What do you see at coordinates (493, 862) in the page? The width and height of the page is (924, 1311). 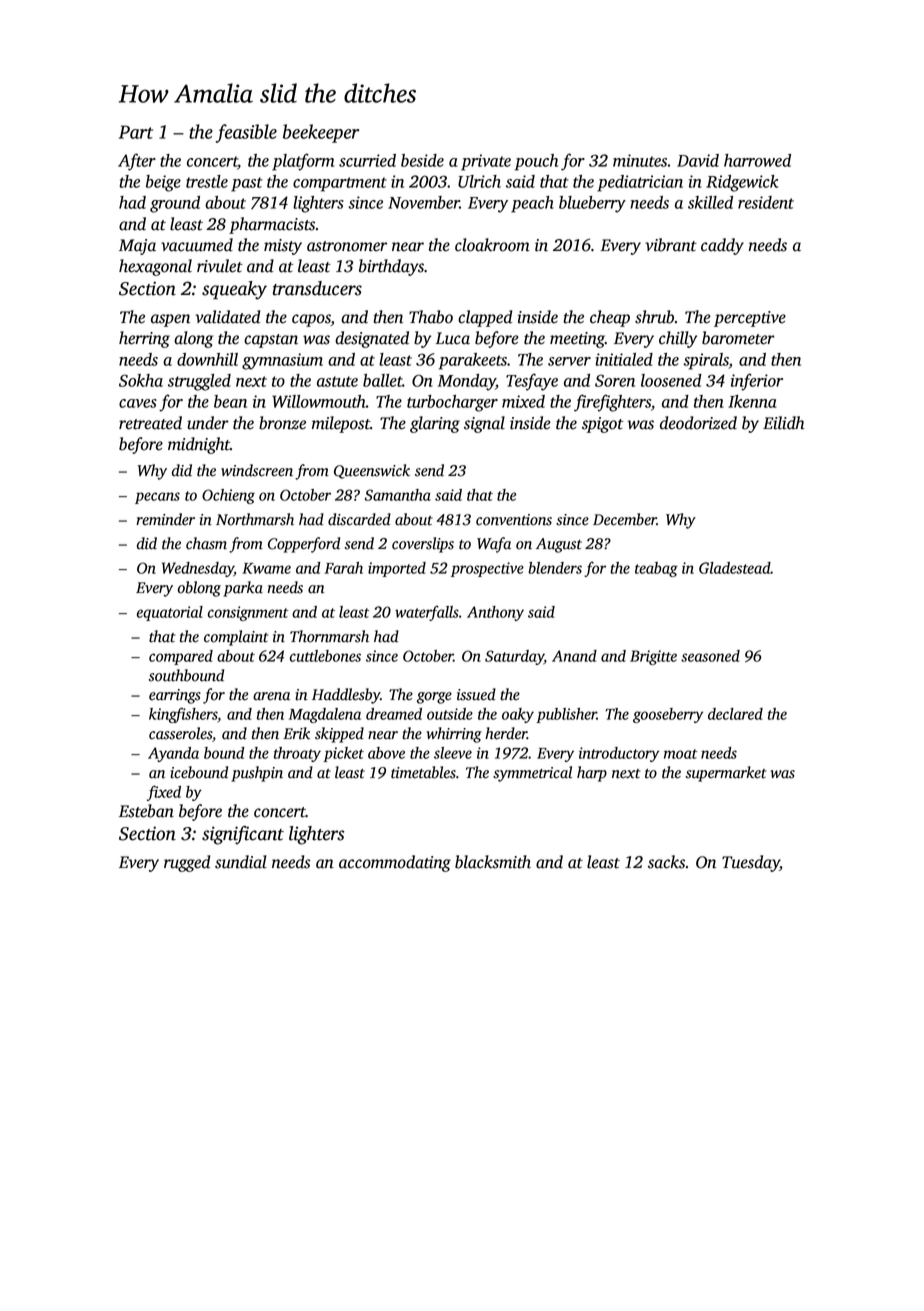 I see `blacksmith` at bounding box center [493, 862].
